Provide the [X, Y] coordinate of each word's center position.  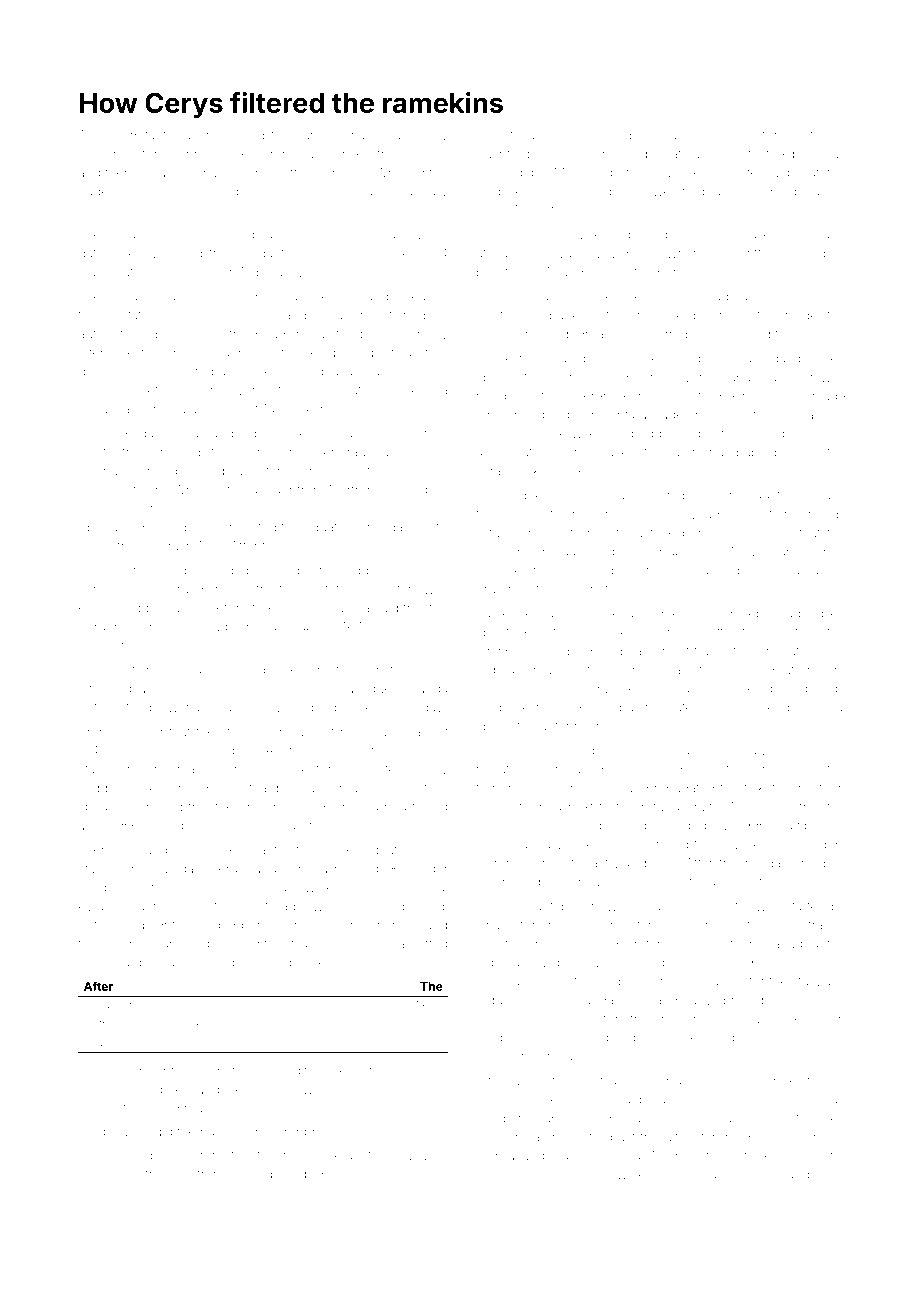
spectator [548, 515]
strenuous [301, 390]
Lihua [288, 1155]
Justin [273, 1090]
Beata [785, 669]
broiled [743, 1000]
